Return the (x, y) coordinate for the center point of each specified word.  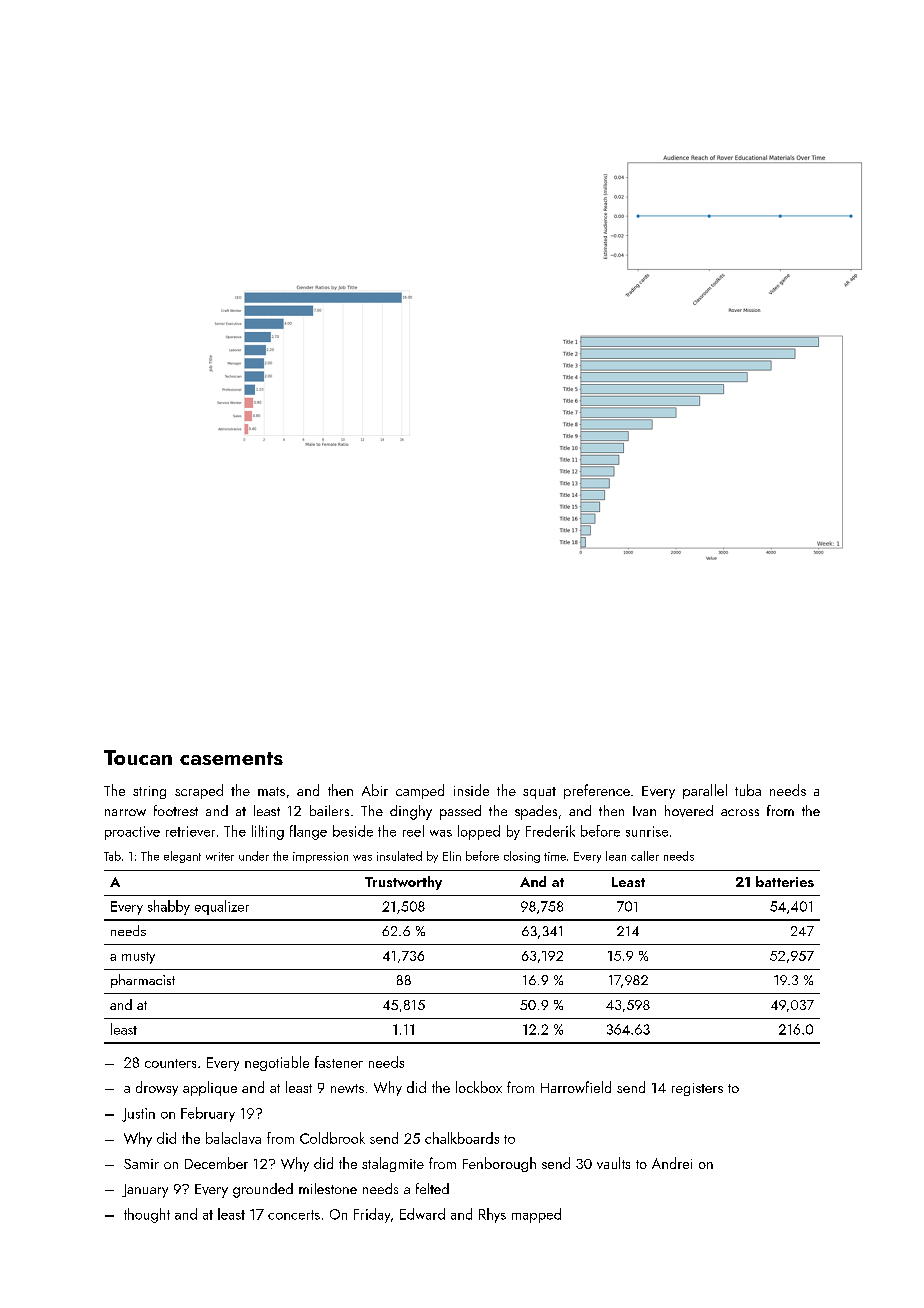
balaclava (233, 1138)
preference (597, 791)
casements (231, 758)
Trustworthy (403, 883)
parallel (705, 791)
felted (432, 1188)
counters (170, 1063)
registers (697, 1089)
